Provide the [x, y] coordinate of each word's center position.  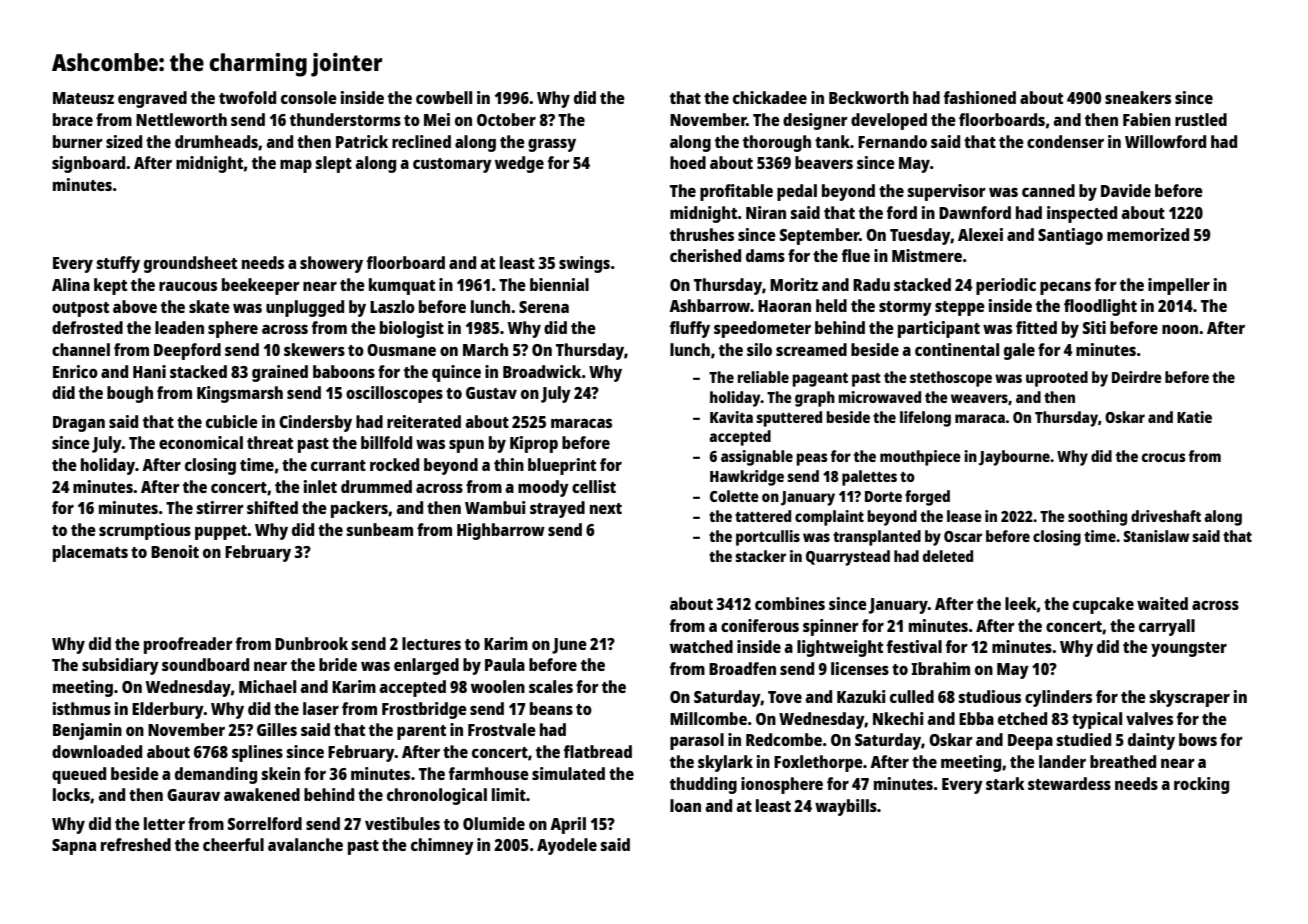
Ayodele [567, 846]
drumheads [216, 141]
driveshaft [1166, 516]
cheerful [233, 844]
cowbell [444, 97]
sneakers [1138, 97]
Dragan [79, 424]
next [606, 508]
